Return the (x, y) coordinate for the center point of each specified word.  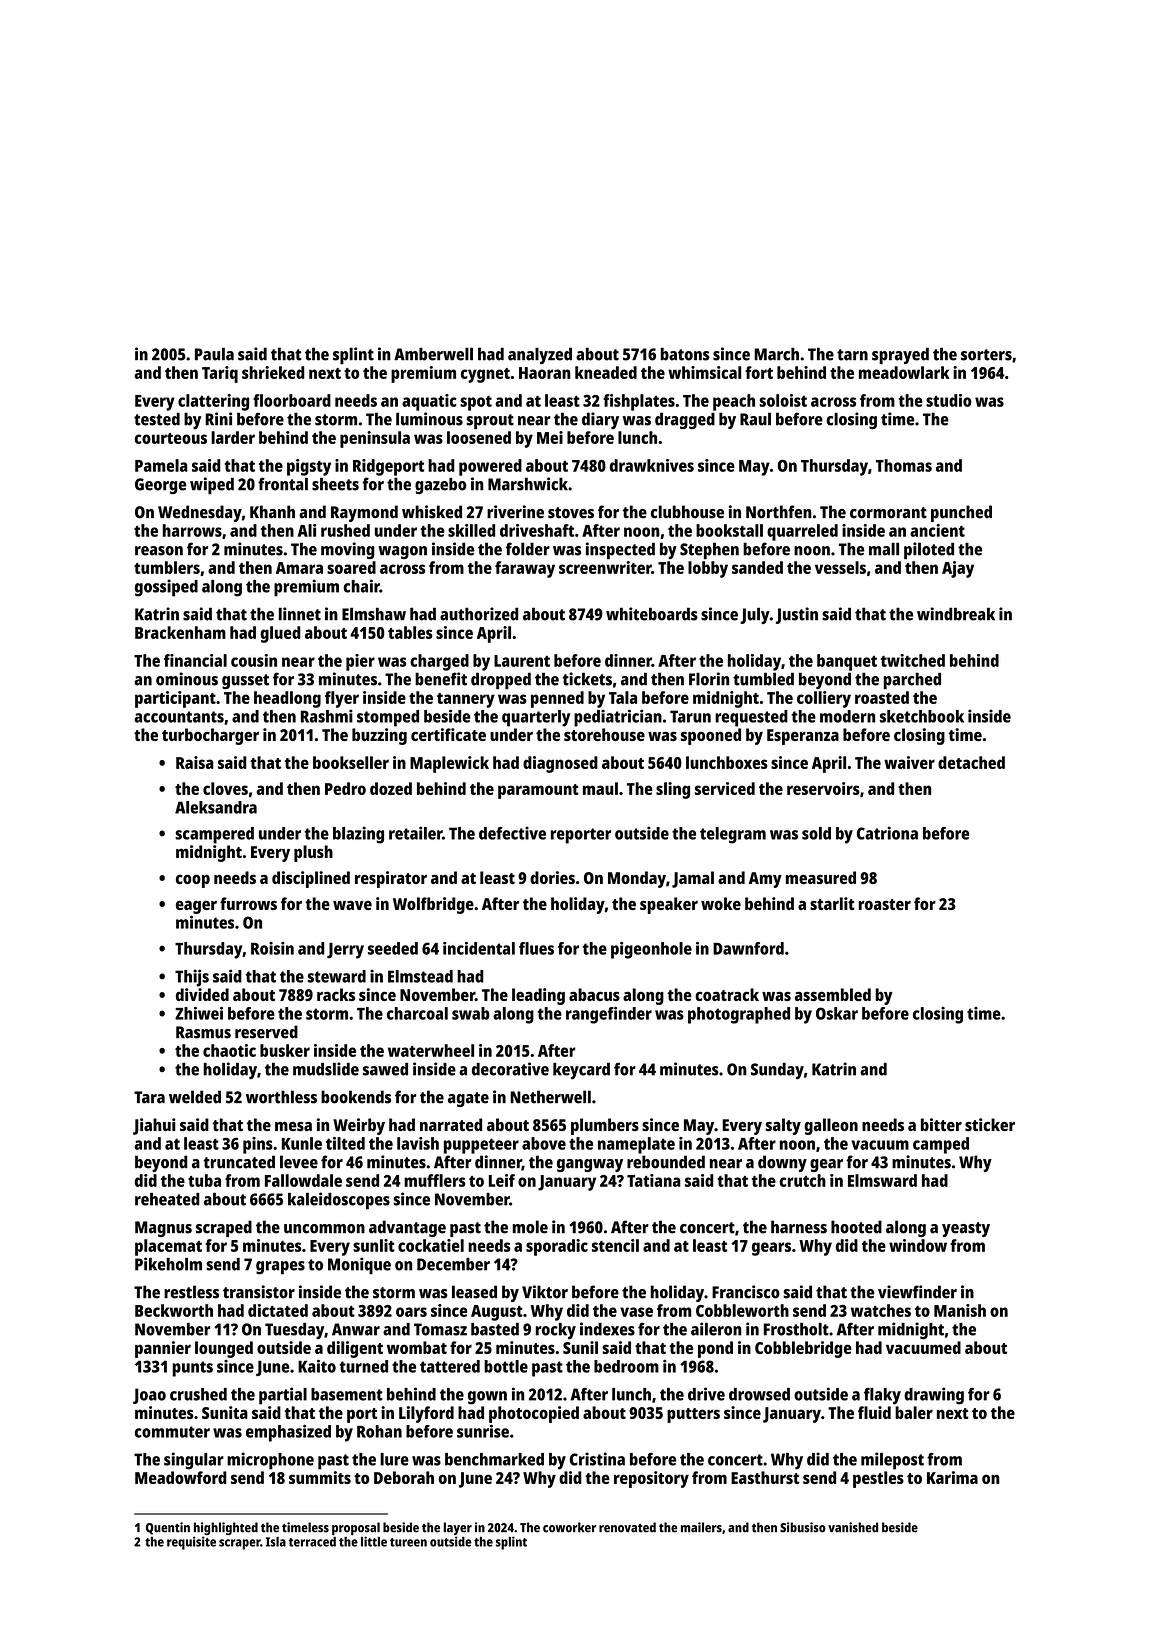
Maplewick (449, 764)
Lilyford (426, 1414)
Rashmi (327, 716)
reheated (167, 1199)
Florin (709, 679)
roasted (882, 697)
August (497, 1313)
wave (352, 905)
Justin (797, 615)
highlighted (226, 1528)
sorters (986, 355)
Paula (214, 354)
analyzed (540, 355)
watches (881, 1310)
